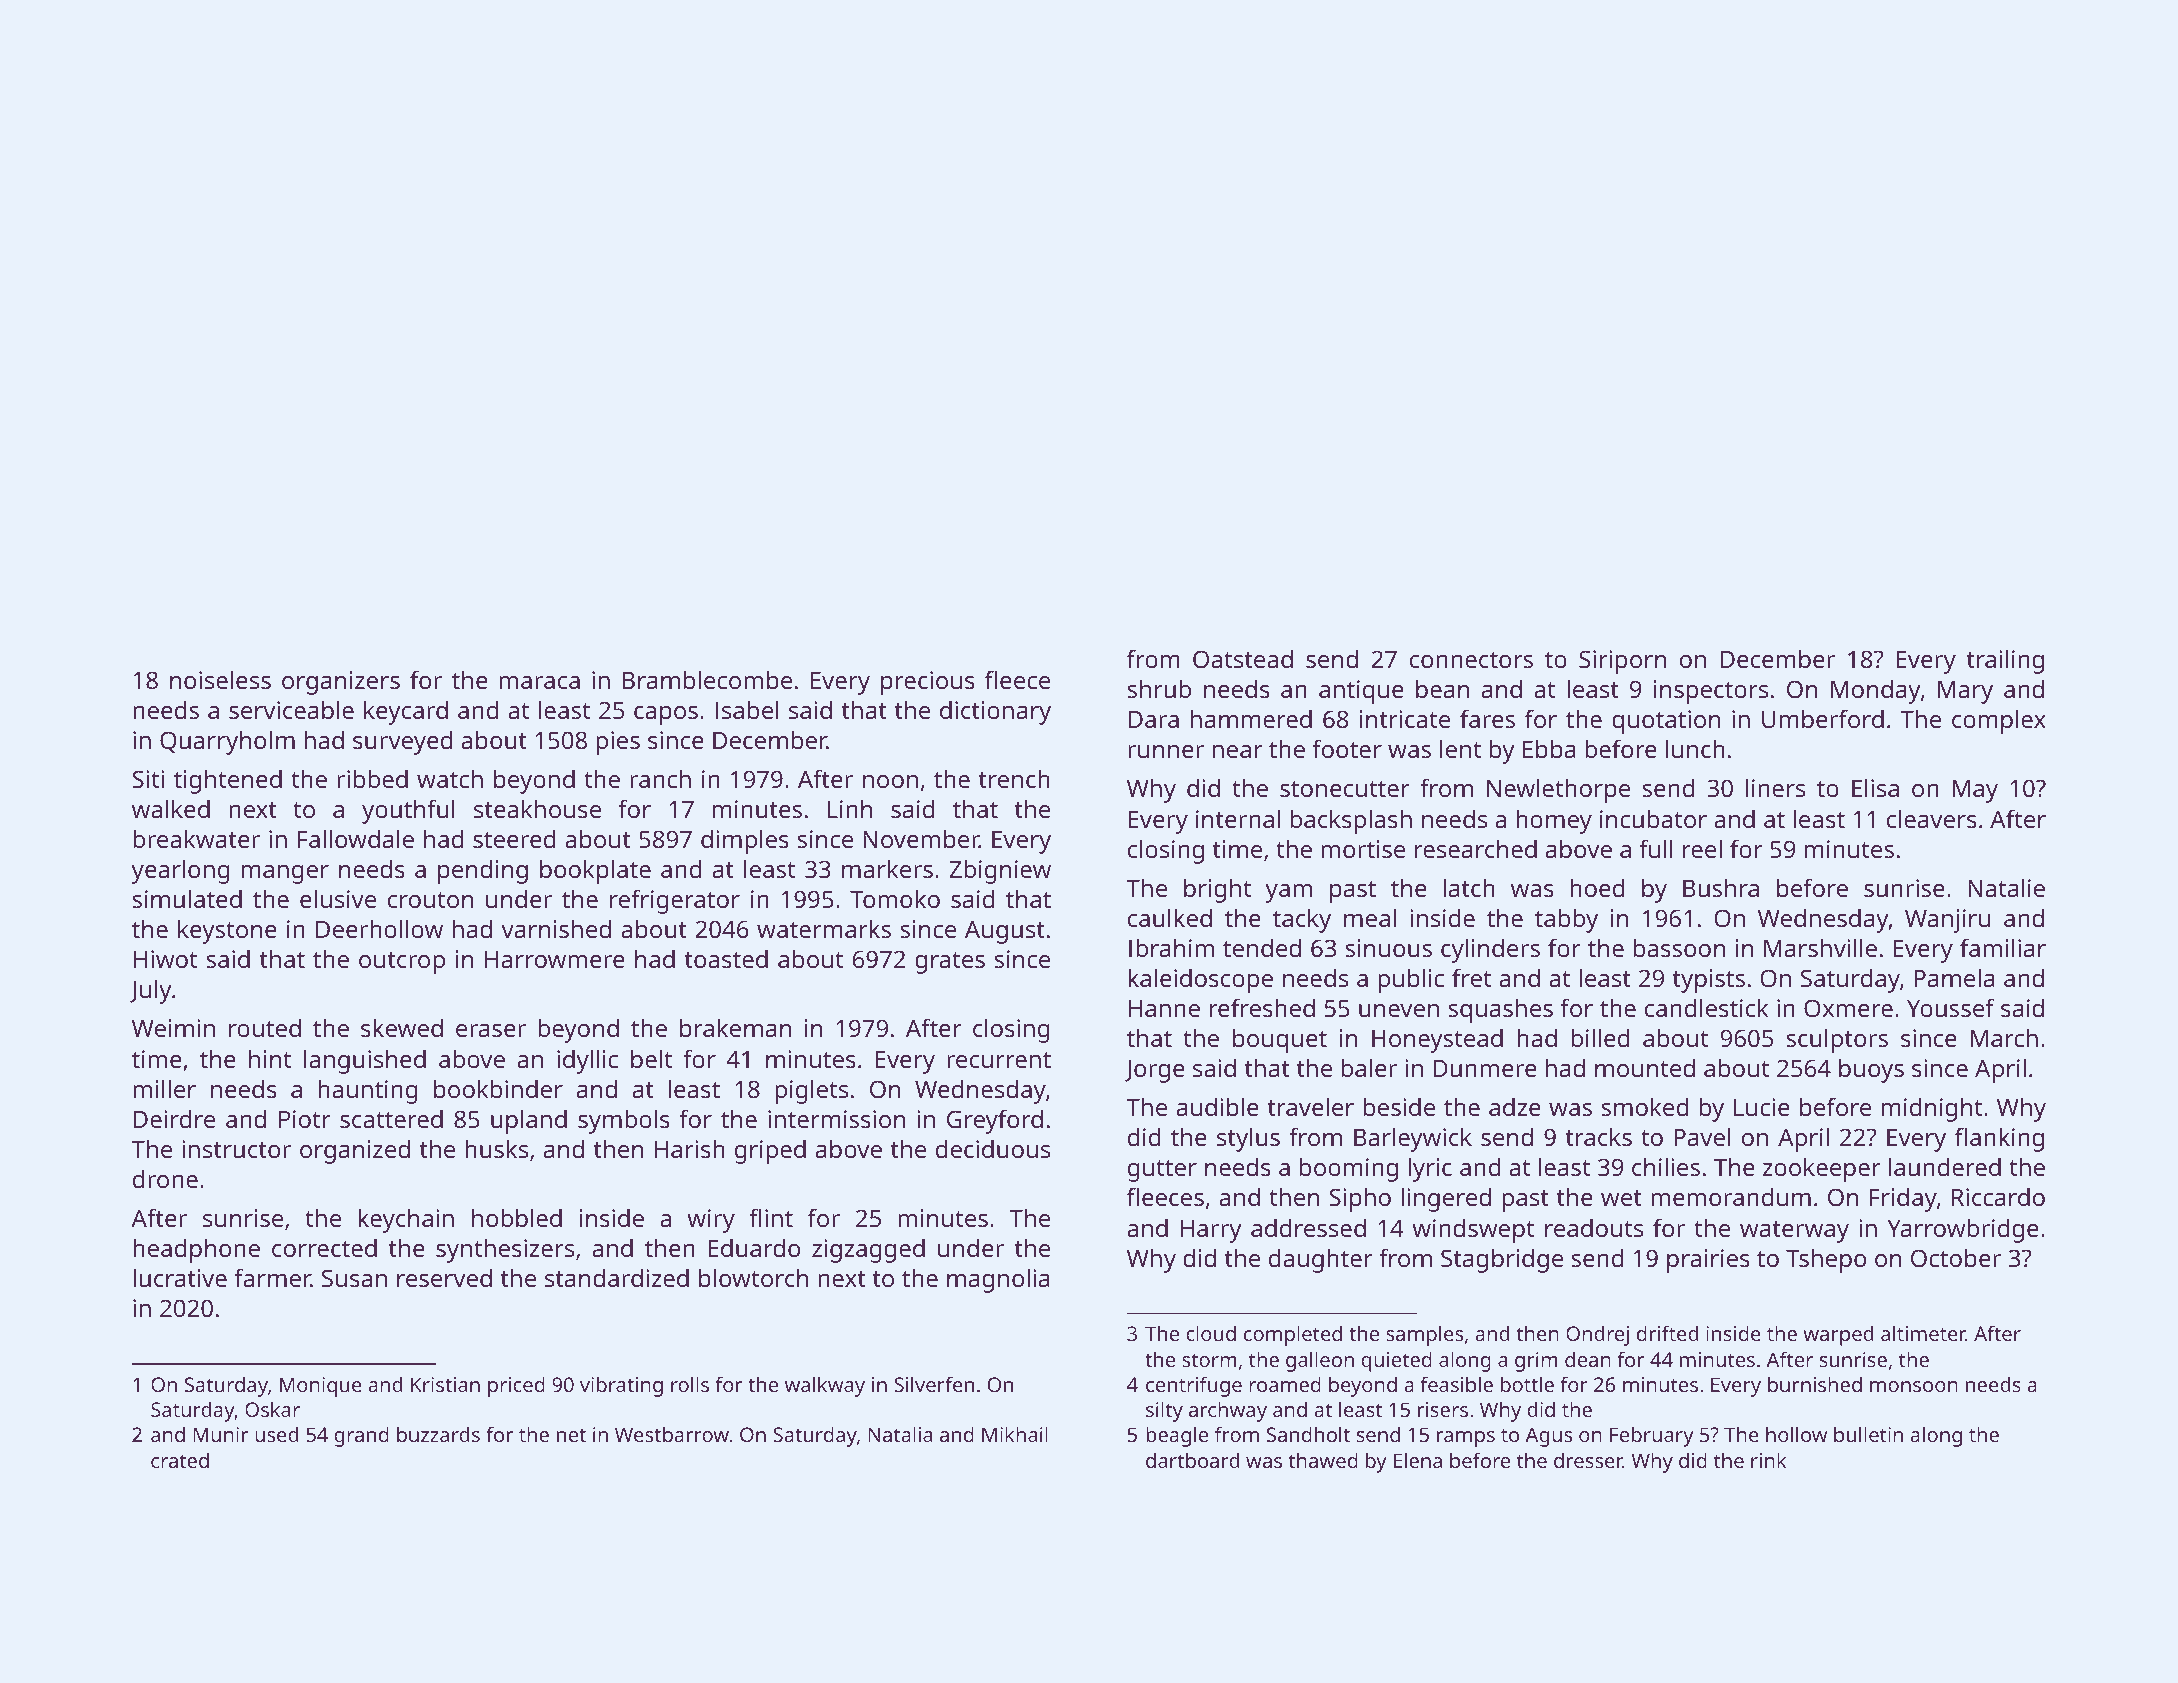 The height and width of the page is (1683, 2178). What do you see at coordinates (587, 1061) in the page?
I see `idyllic` at bounding box center [587, 1061].
